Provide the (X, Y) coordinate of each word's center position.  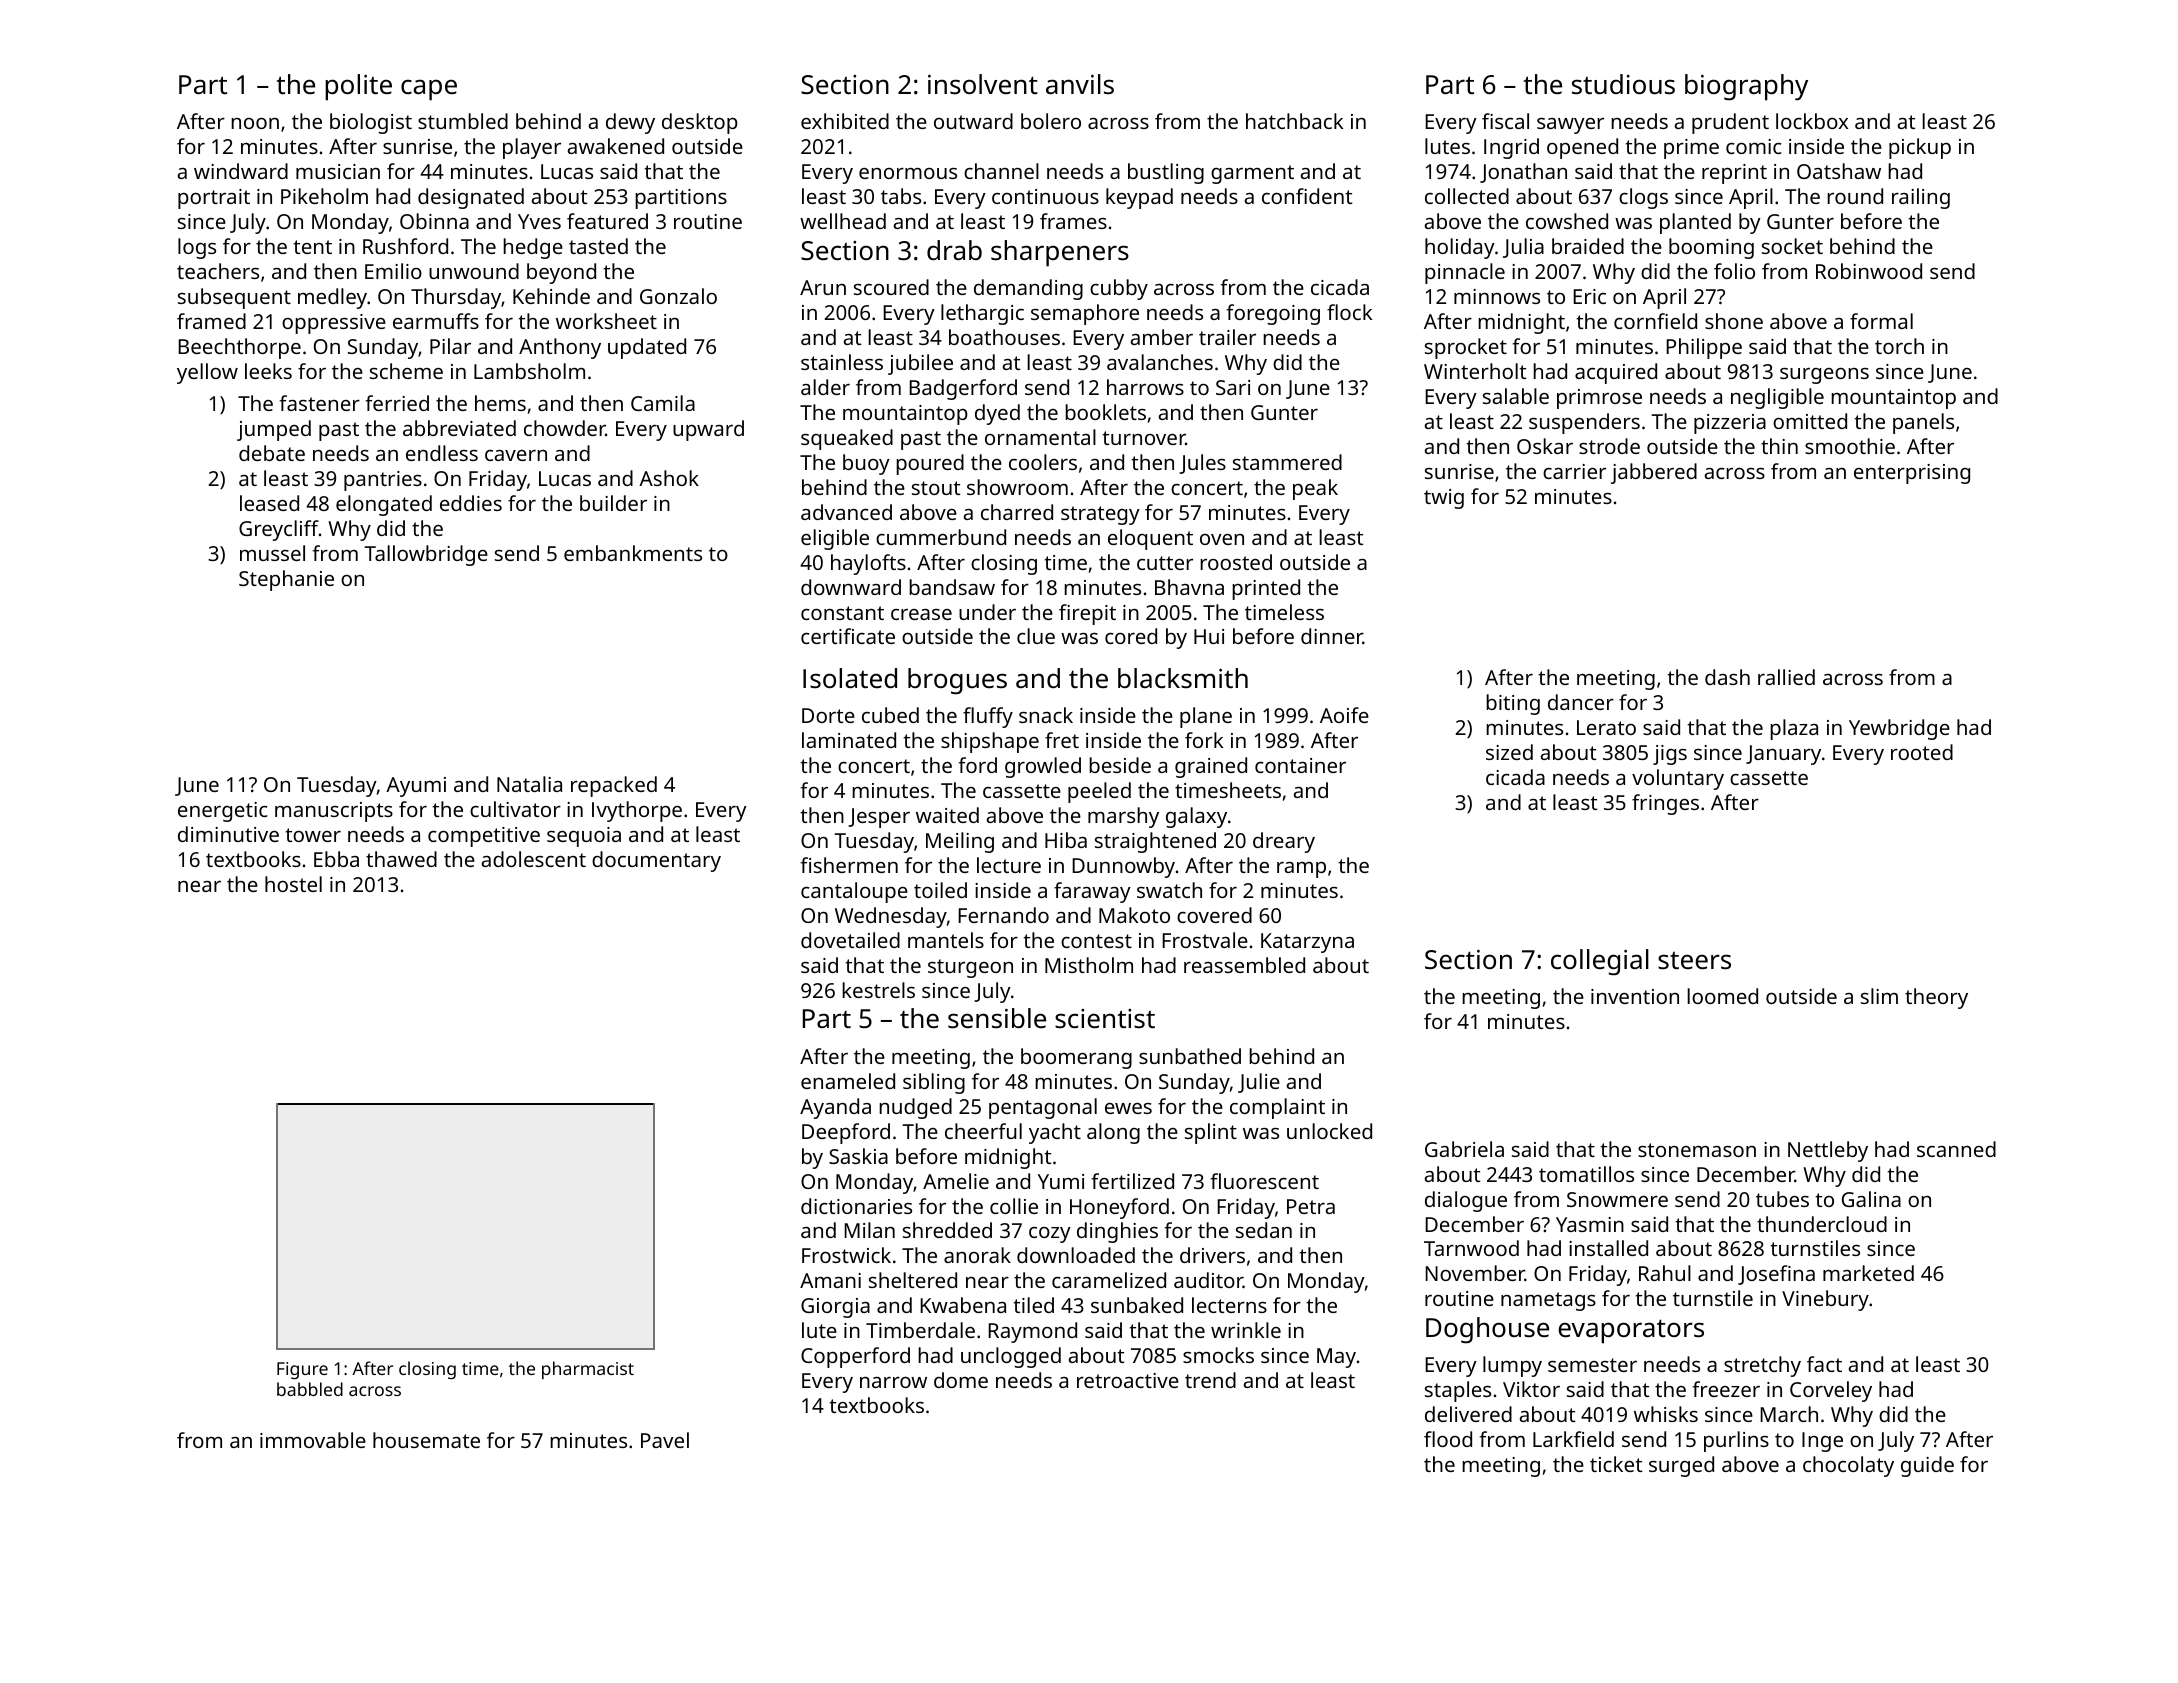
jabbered (1654, 473)
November (1475, 1273)
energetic (223, 812)
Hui (1209, 636)
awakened (616, 146)
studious (1623, 84)
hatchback (1294, 121)
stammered (1287, 462)
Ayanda (835, 1108)
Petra (1311, 1206)
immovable (313, 1440)
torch (1899, 346)
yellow (207, 373)
